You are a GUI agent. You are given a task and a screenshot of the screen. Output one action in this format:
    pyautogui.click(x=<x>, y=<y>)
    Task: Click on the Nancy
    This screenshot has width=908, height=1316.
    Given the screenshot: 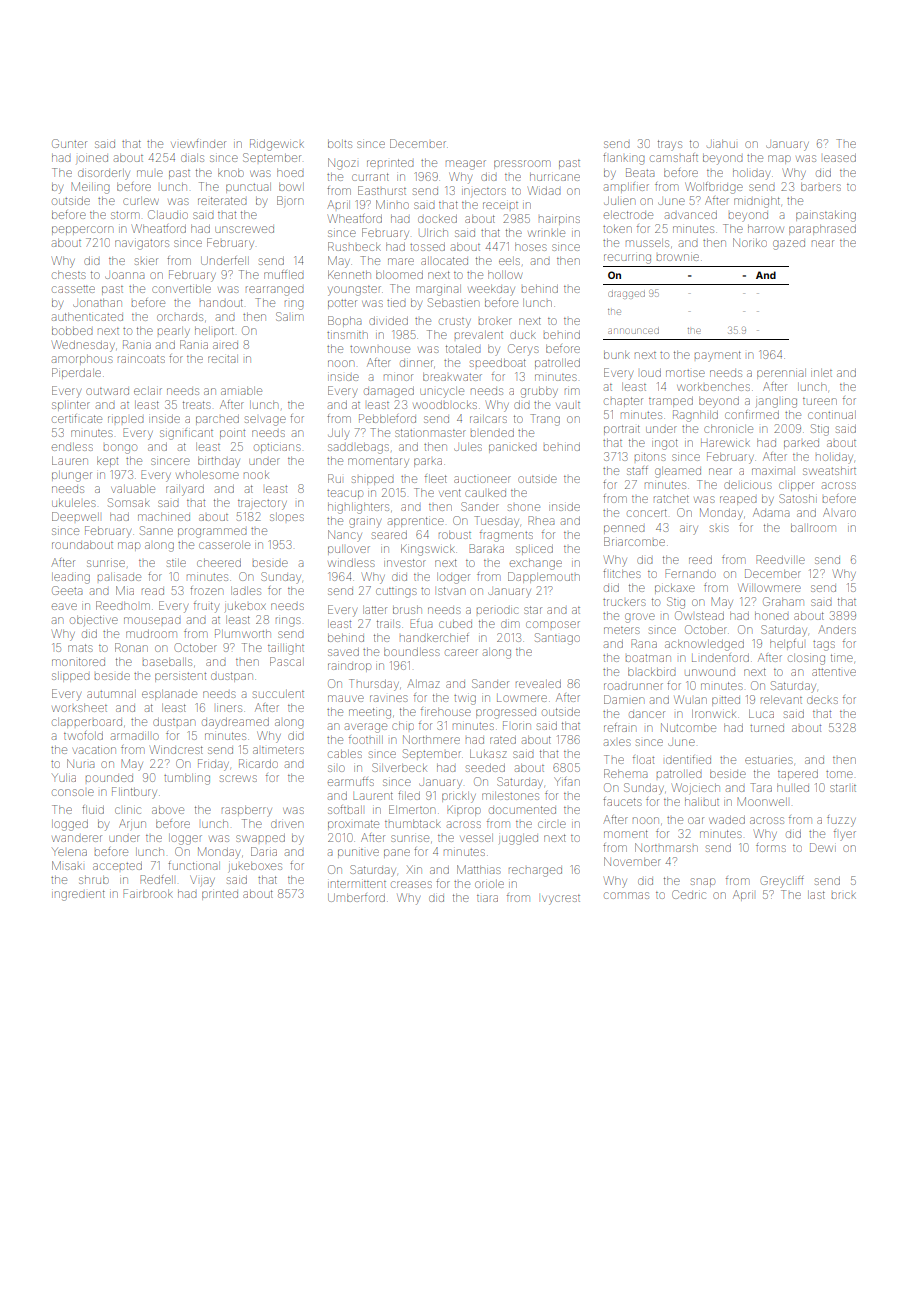 What is the action you would take?
    pyautogui.click(x=345, y=536)
